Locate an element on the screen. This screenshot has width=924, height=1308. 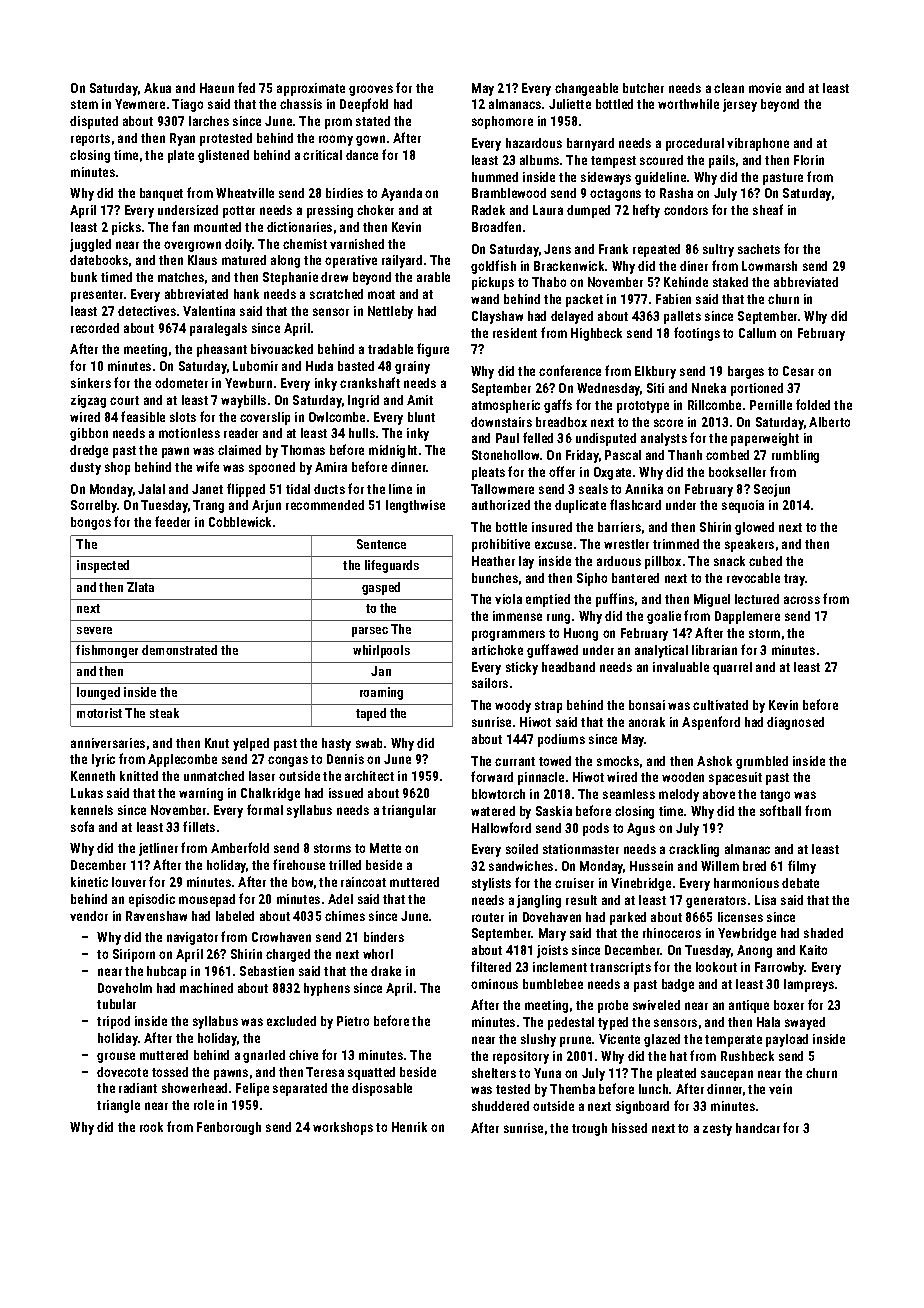
condors is located at coordinates (686, 210).
